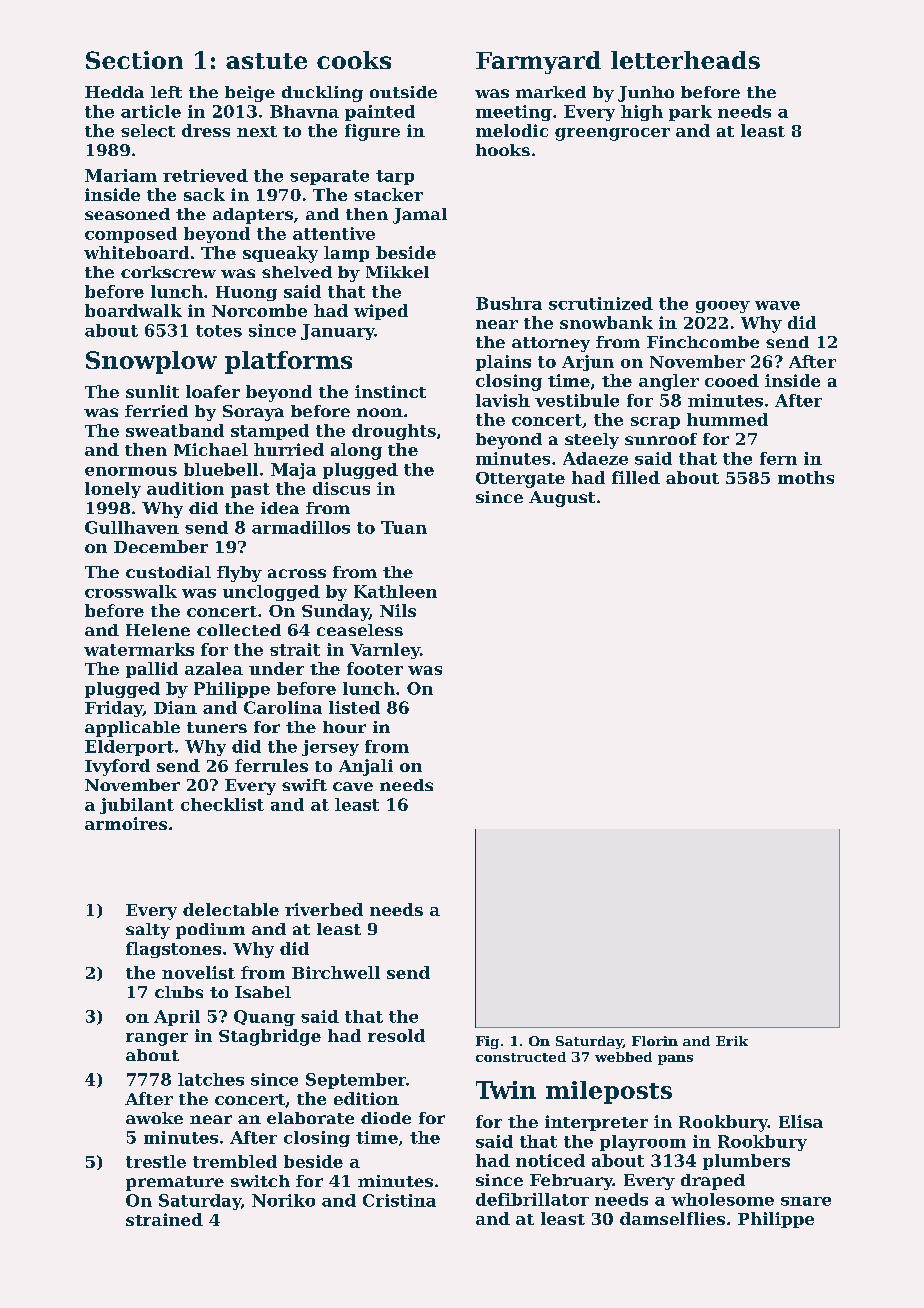 Image resolution: width=924 pixels, height=1308 pixels. I want to click on Varnley, so click(385, 651).
